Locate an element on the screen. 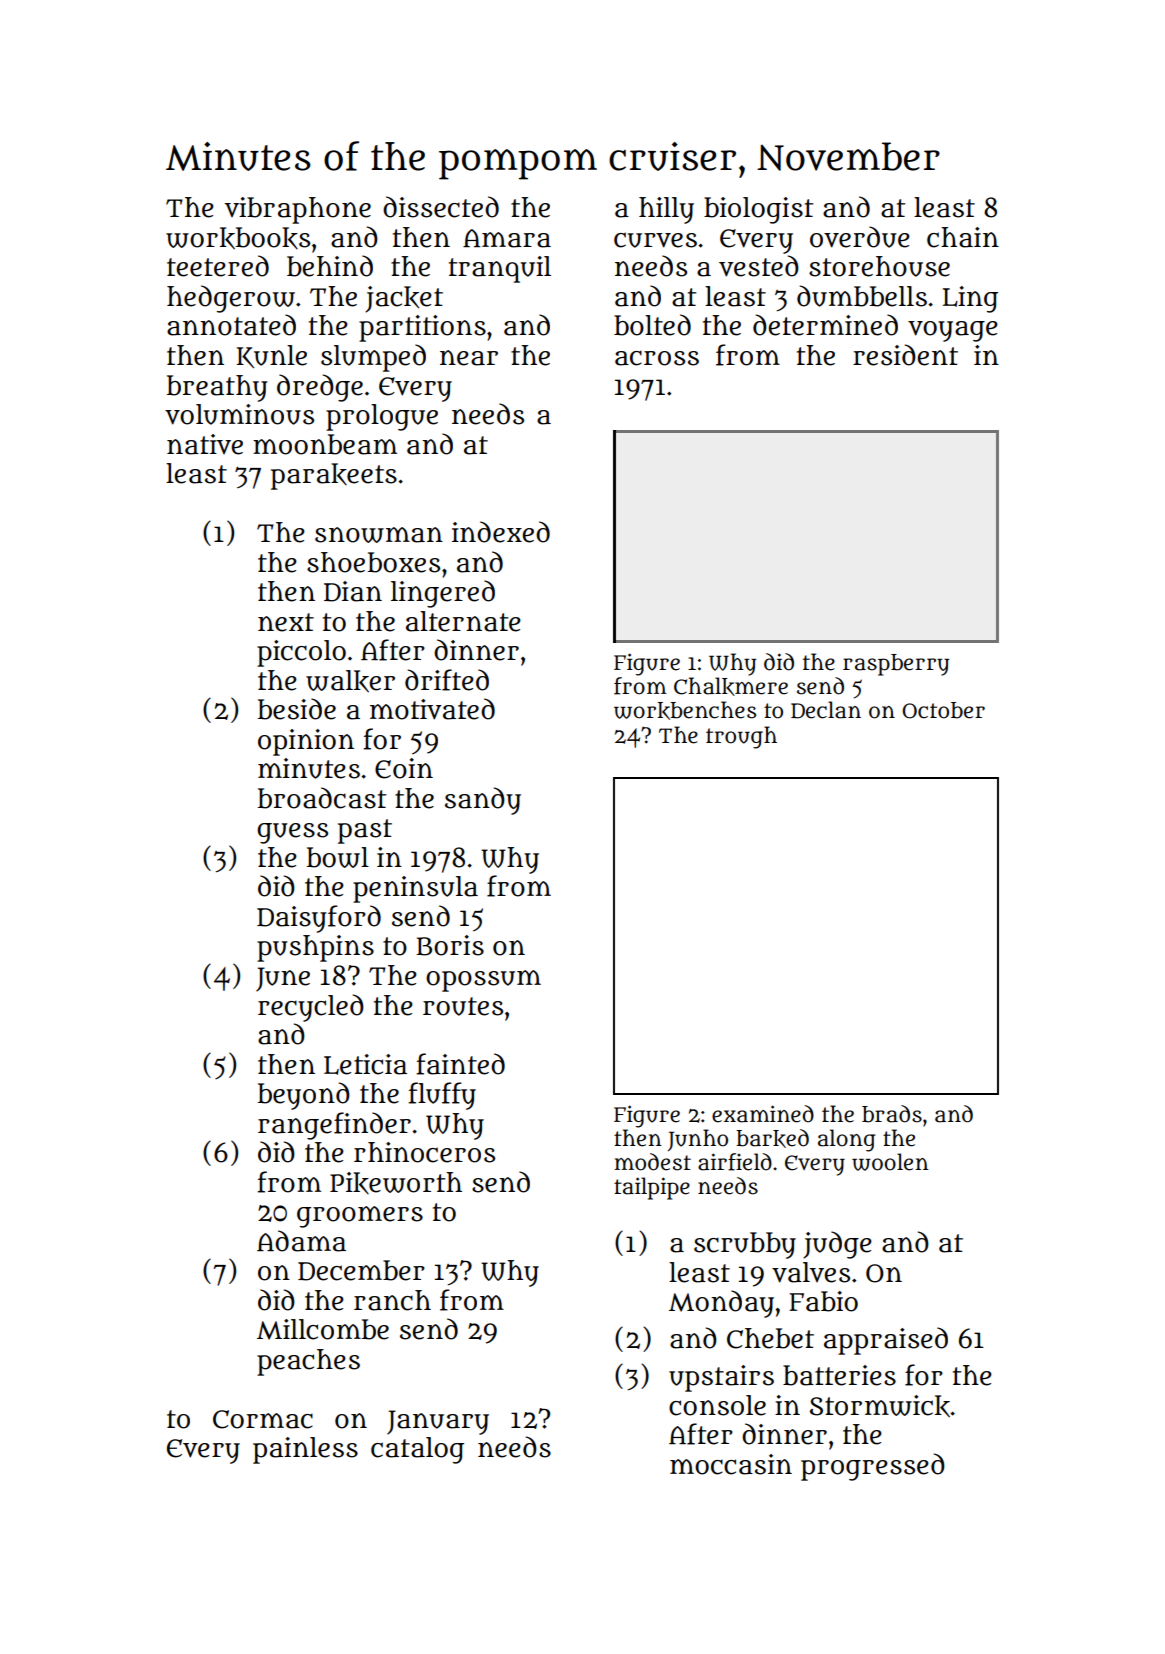  valves is located at coordinates (811, 1272).
